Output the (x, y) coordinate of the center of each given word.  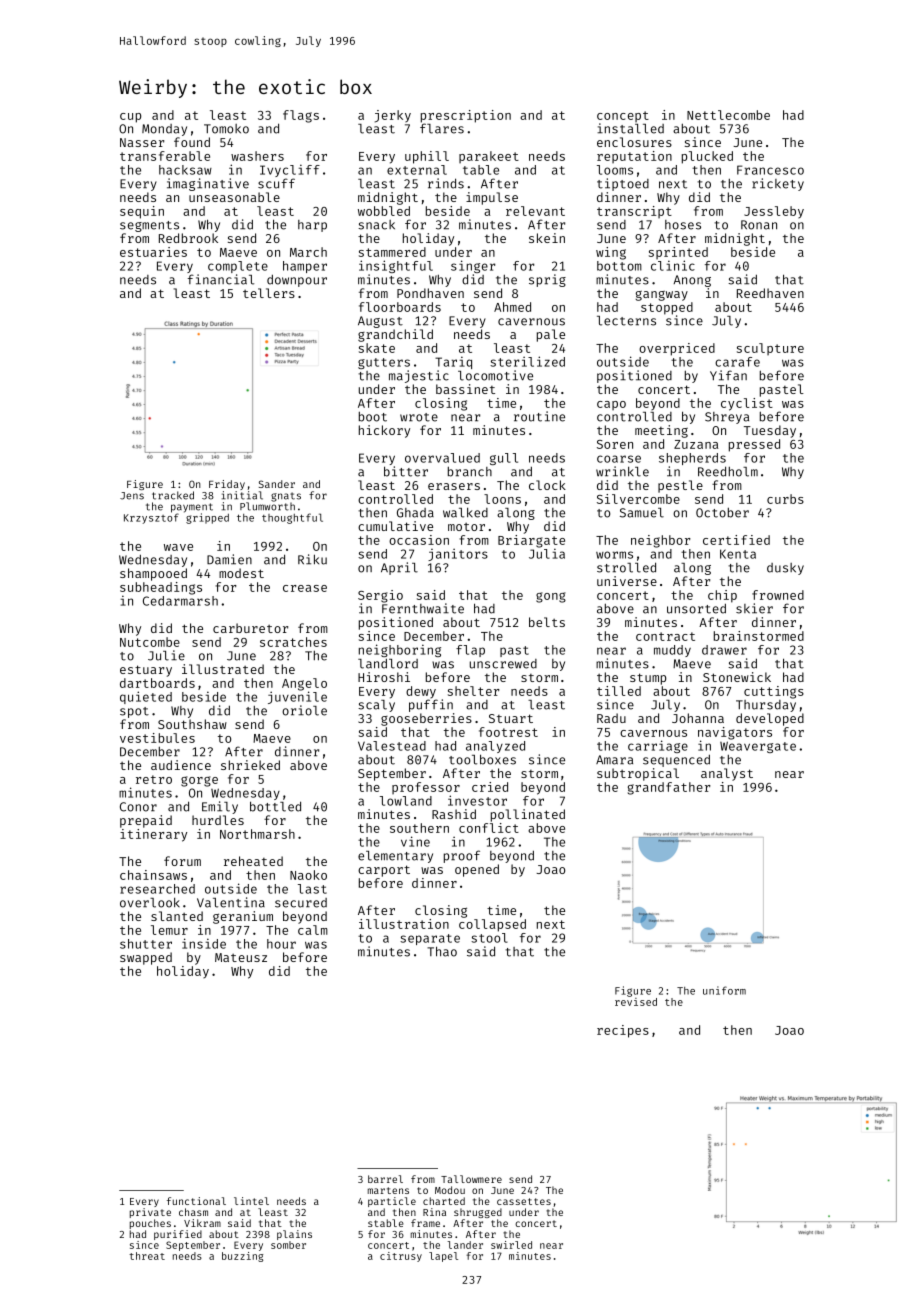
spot (134, 712)
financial (220, 279)
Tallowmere (471, 1179)
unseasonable (234, 197)
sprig (547, 280)
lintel (251, 1201)
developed (770, 719)
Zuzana (696, 444)
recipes (623, 1031)
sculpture (770, 349)
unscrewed (503, 664)
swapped (146, 958)
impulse (492, 198)
